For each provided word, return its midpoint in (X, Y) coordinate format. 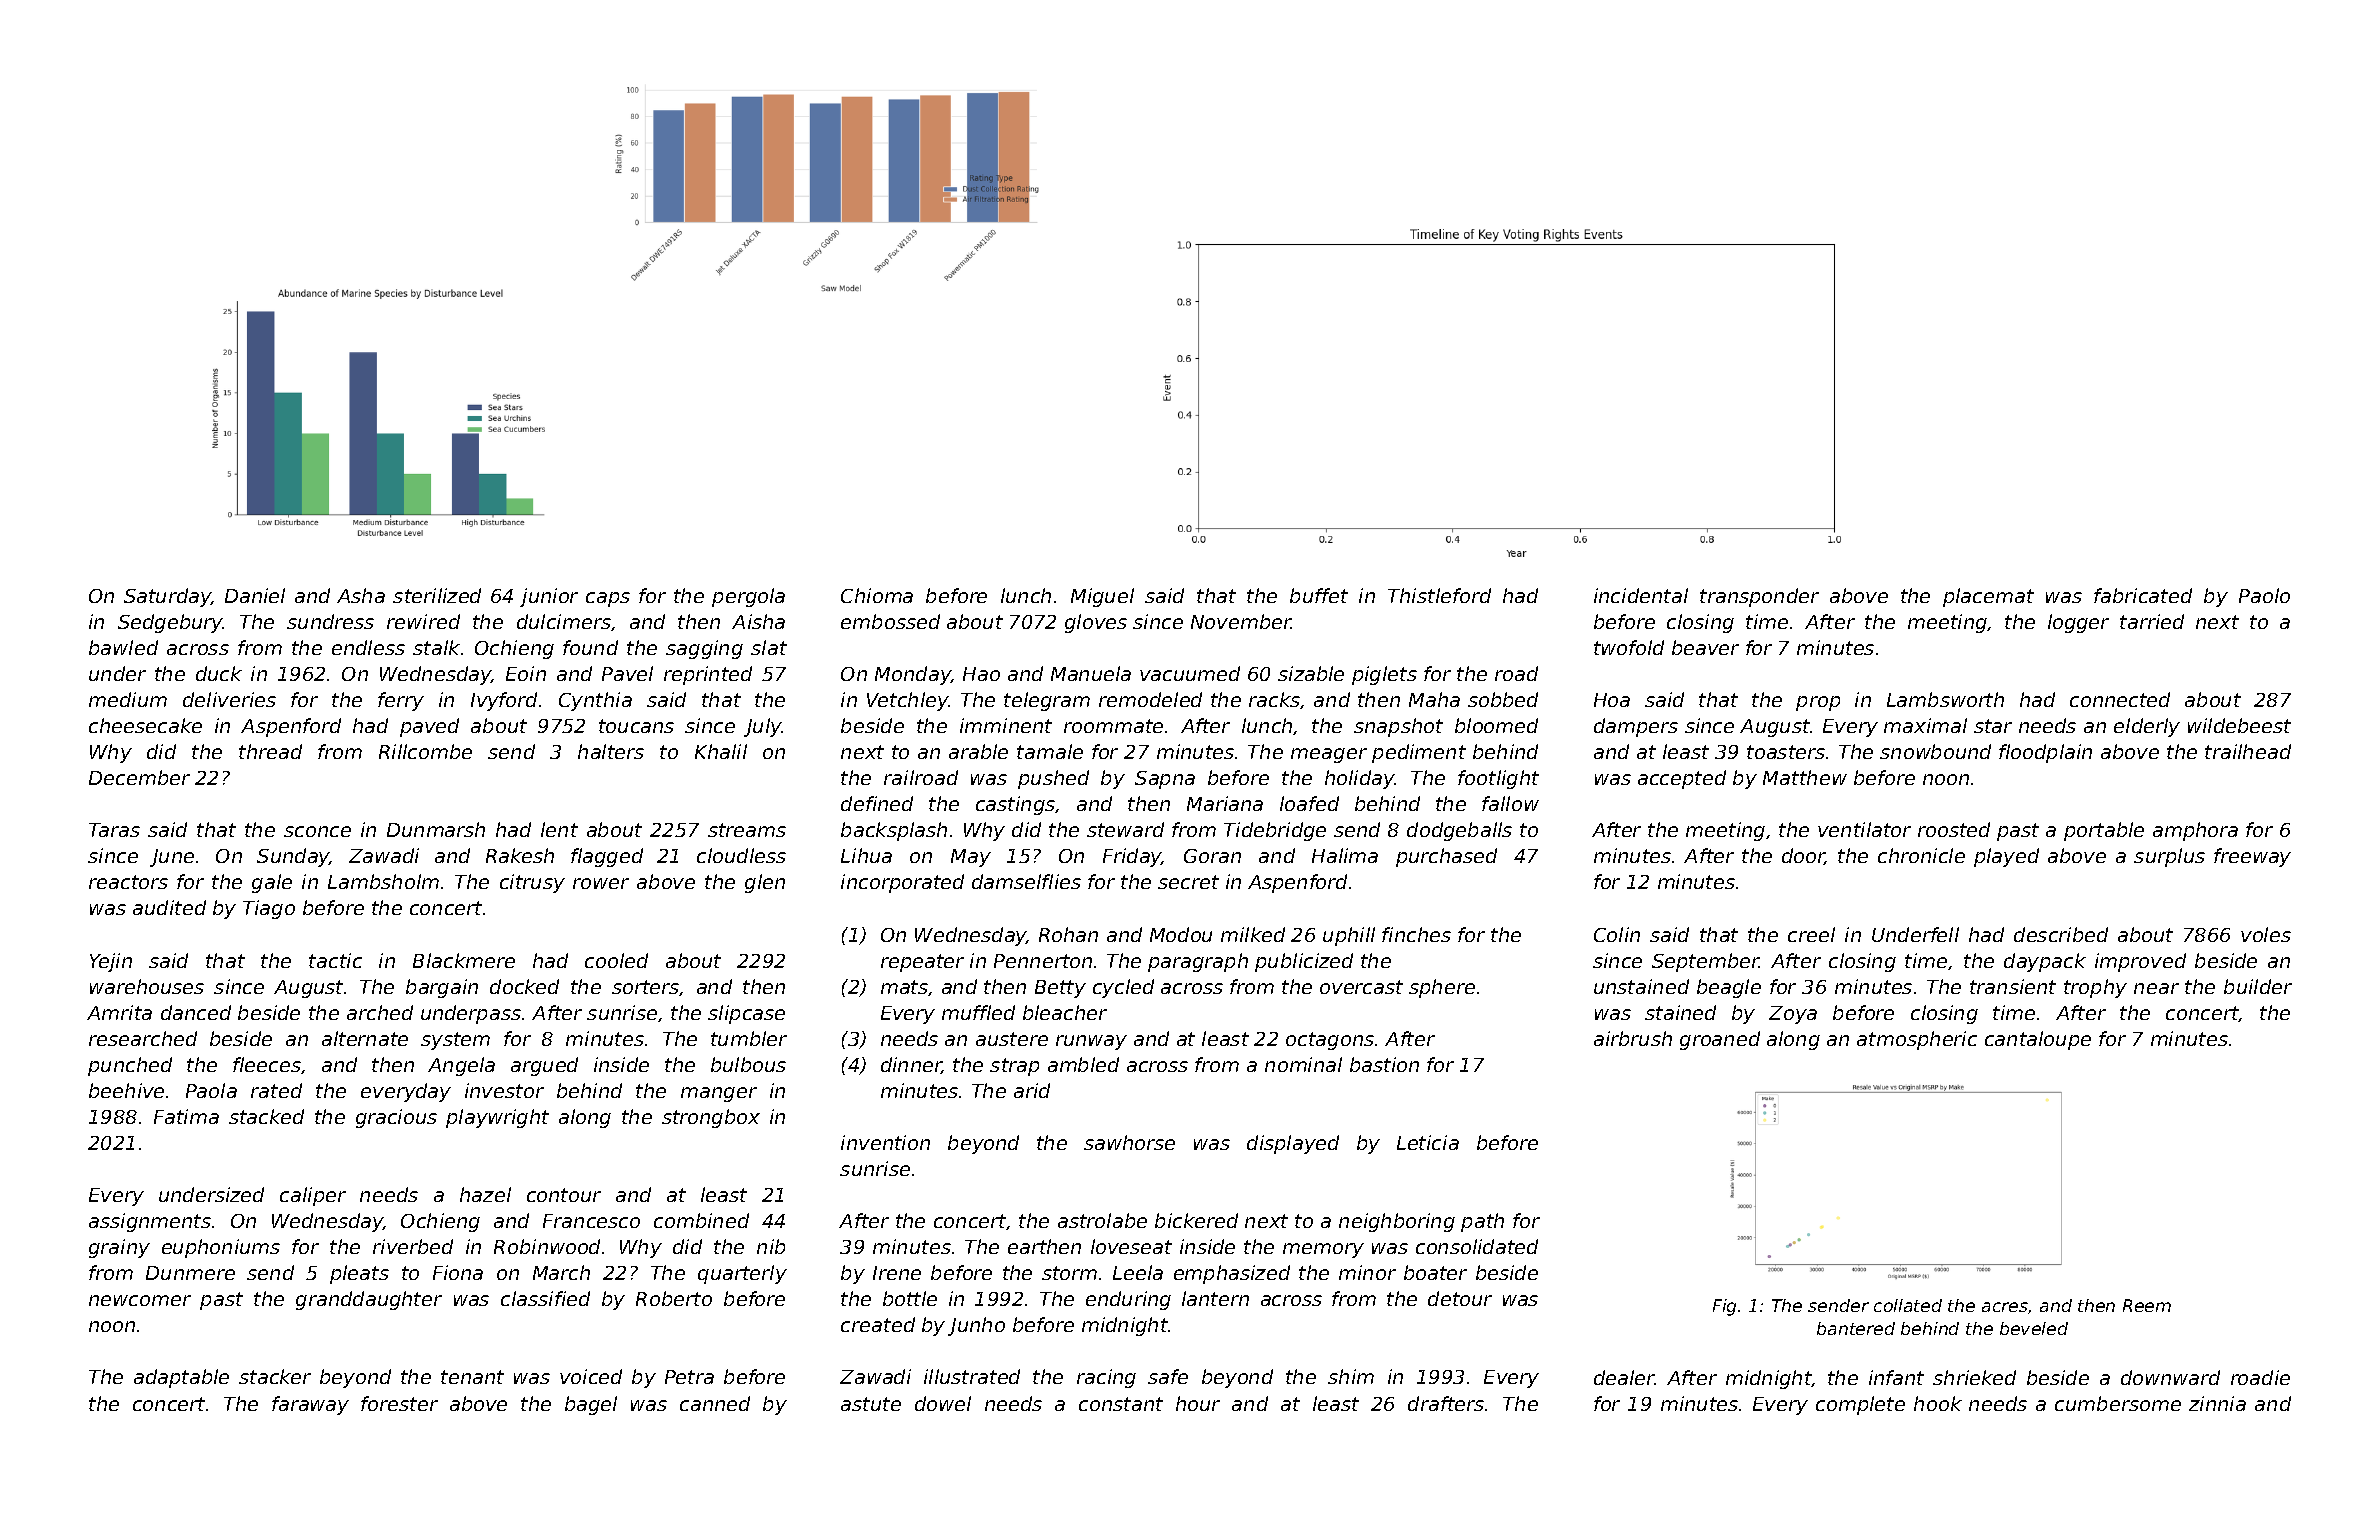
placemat (1988, 597)
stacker (275, 1376)
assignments (150, 1222)
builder (2258, 986)
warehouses (147, 986)
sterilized (437, 595)
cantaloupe (2038, 1040)
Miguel (1102, 597)
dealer (1624, 1377)
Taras (114, 830)
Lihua (866, 855)
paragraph (1198, 962)
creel (1811, 934)
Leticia (1428, 1142)
